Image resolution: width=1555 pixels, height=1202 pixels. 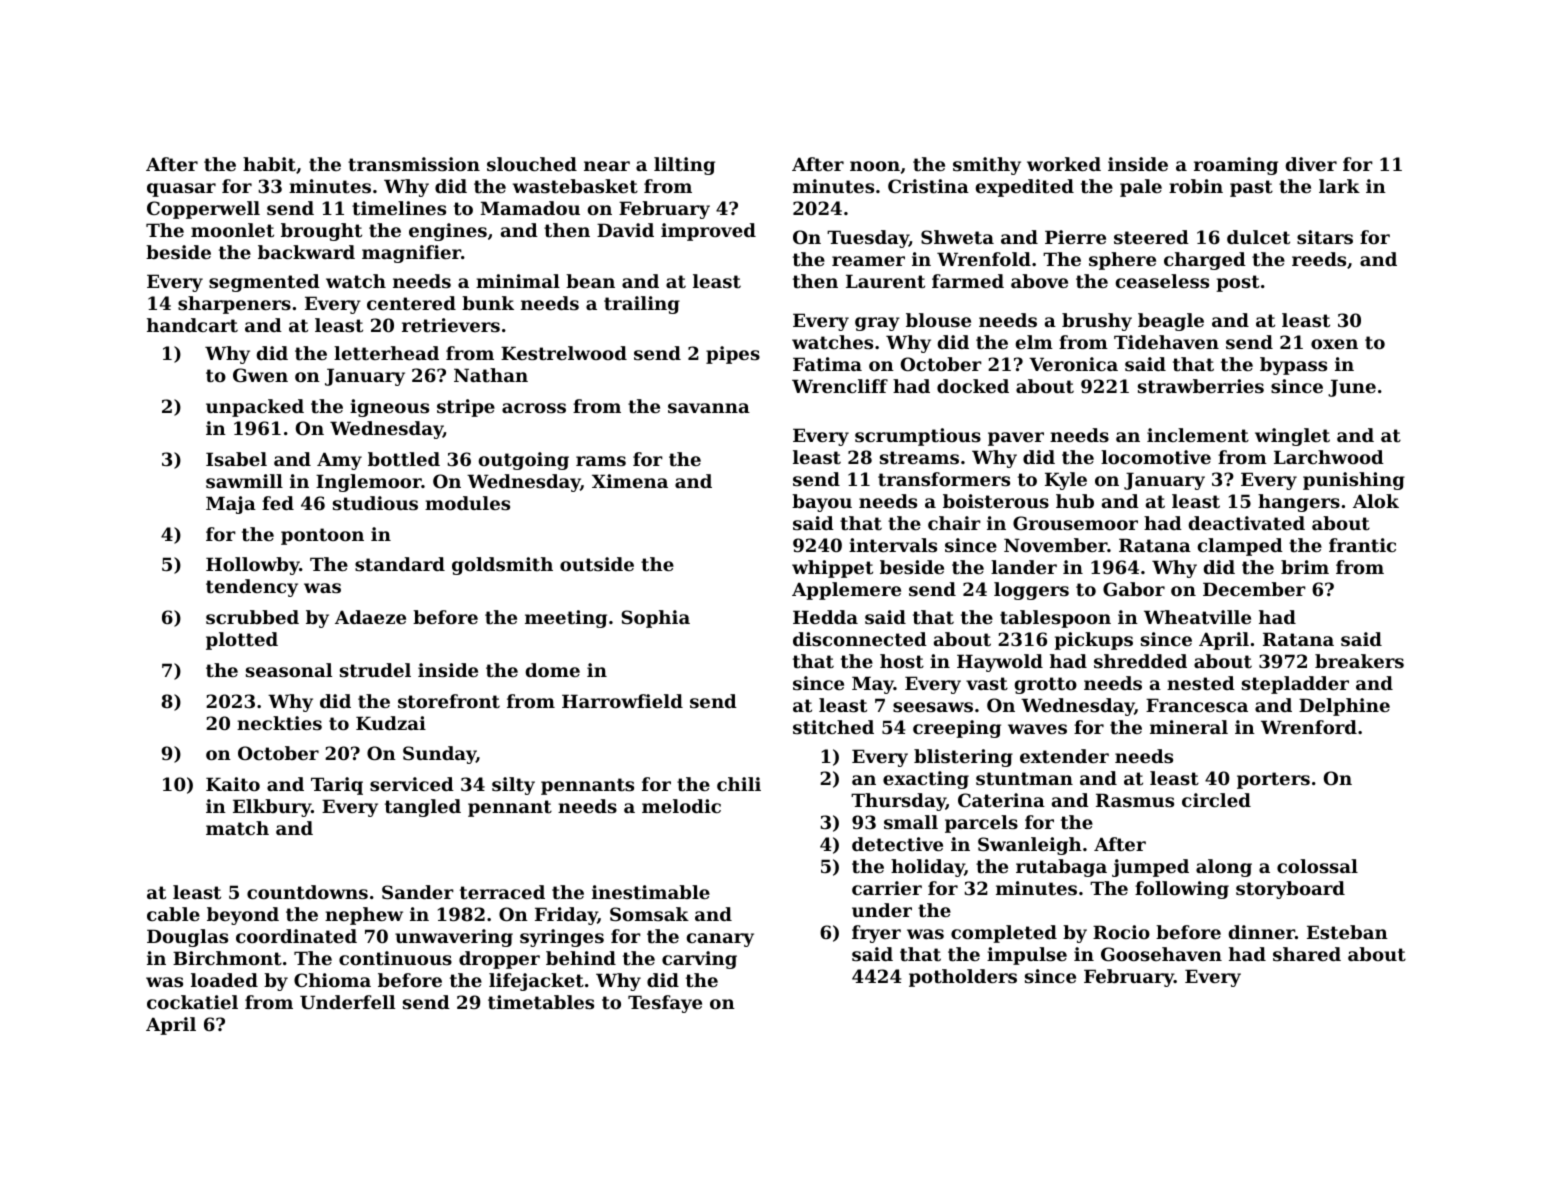 I want to click on transmission, so click(x=414, y=164).
